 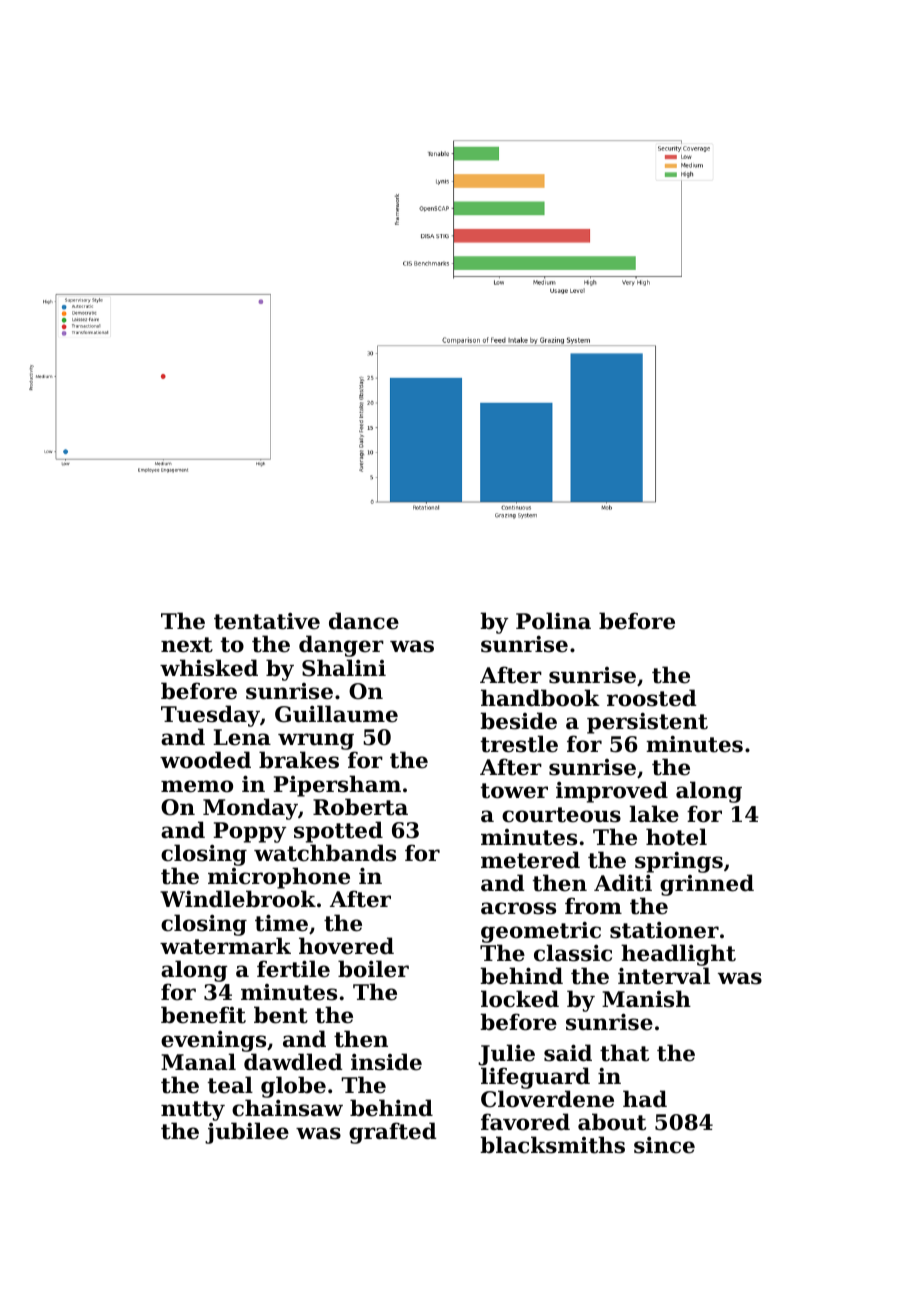 I want to click on dance, so click(x=364, y=621).
